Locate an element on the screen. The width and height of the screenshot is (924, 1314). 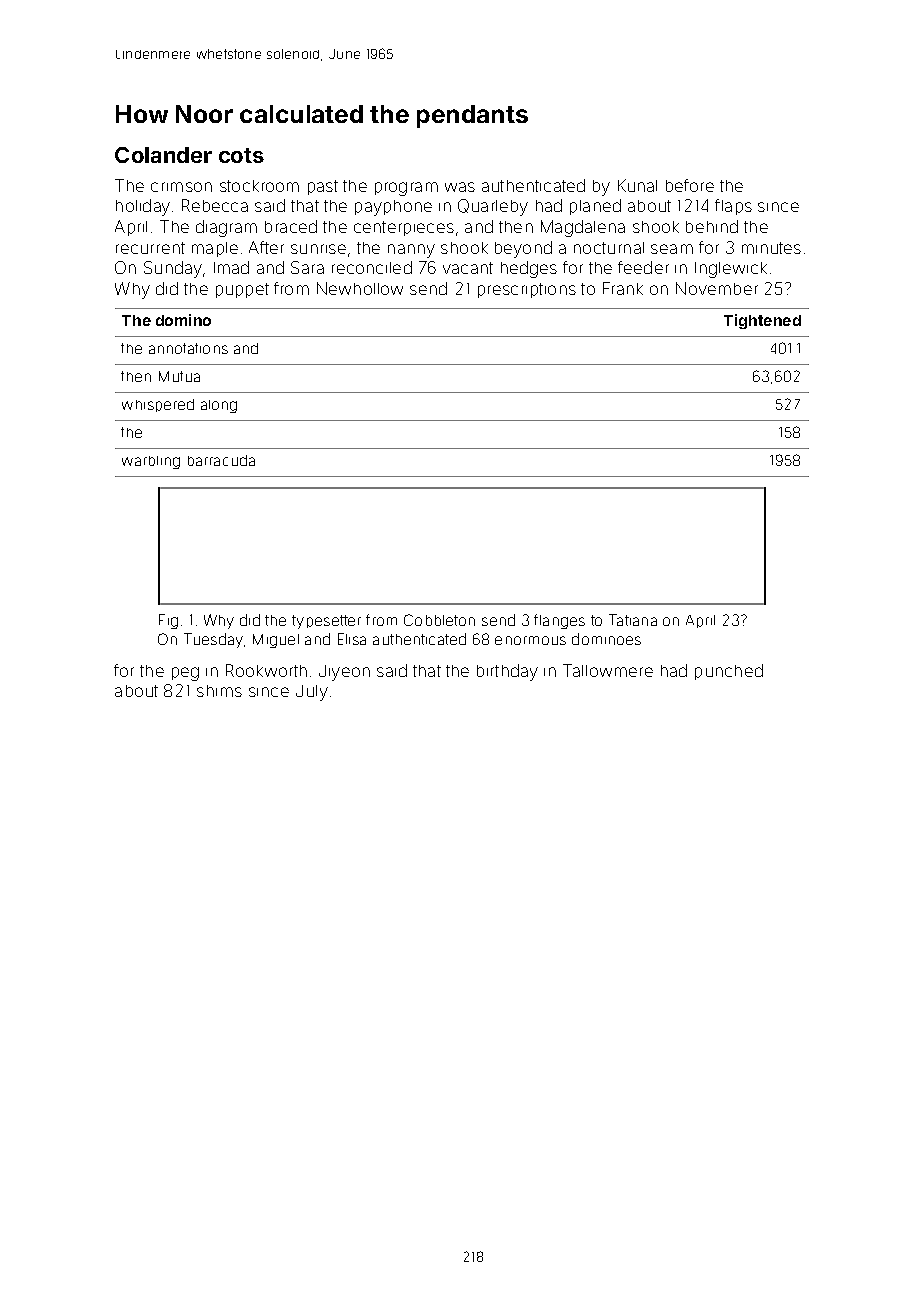
barracuda is located at coordinates (221, 460).
